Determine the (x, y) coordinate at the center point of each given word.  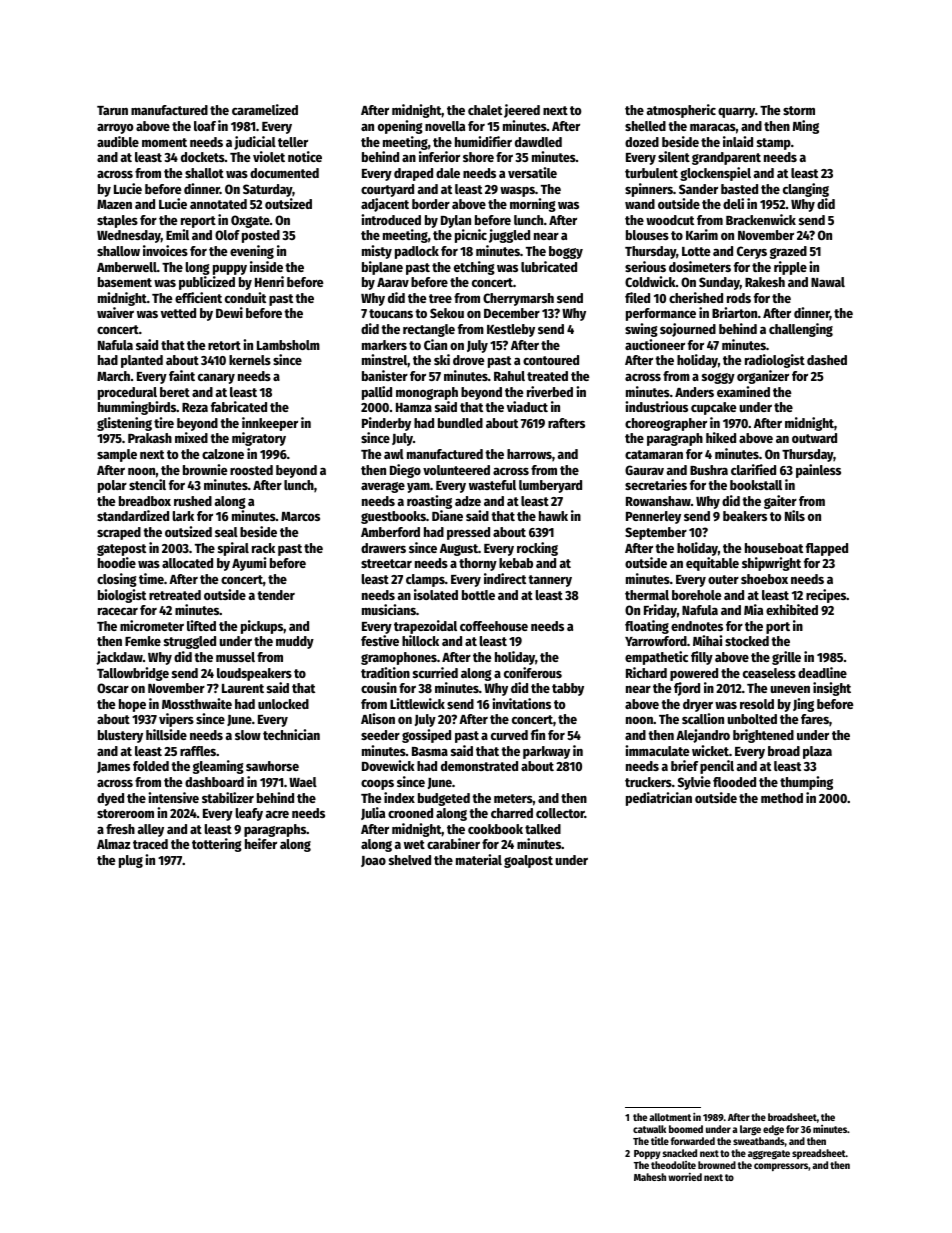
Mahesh (650, 1177)
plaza (817, 752)
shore (478, 157)
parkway (546, 752)
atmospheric (681, 111)
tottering (217, 845)
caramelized (265, 109)
